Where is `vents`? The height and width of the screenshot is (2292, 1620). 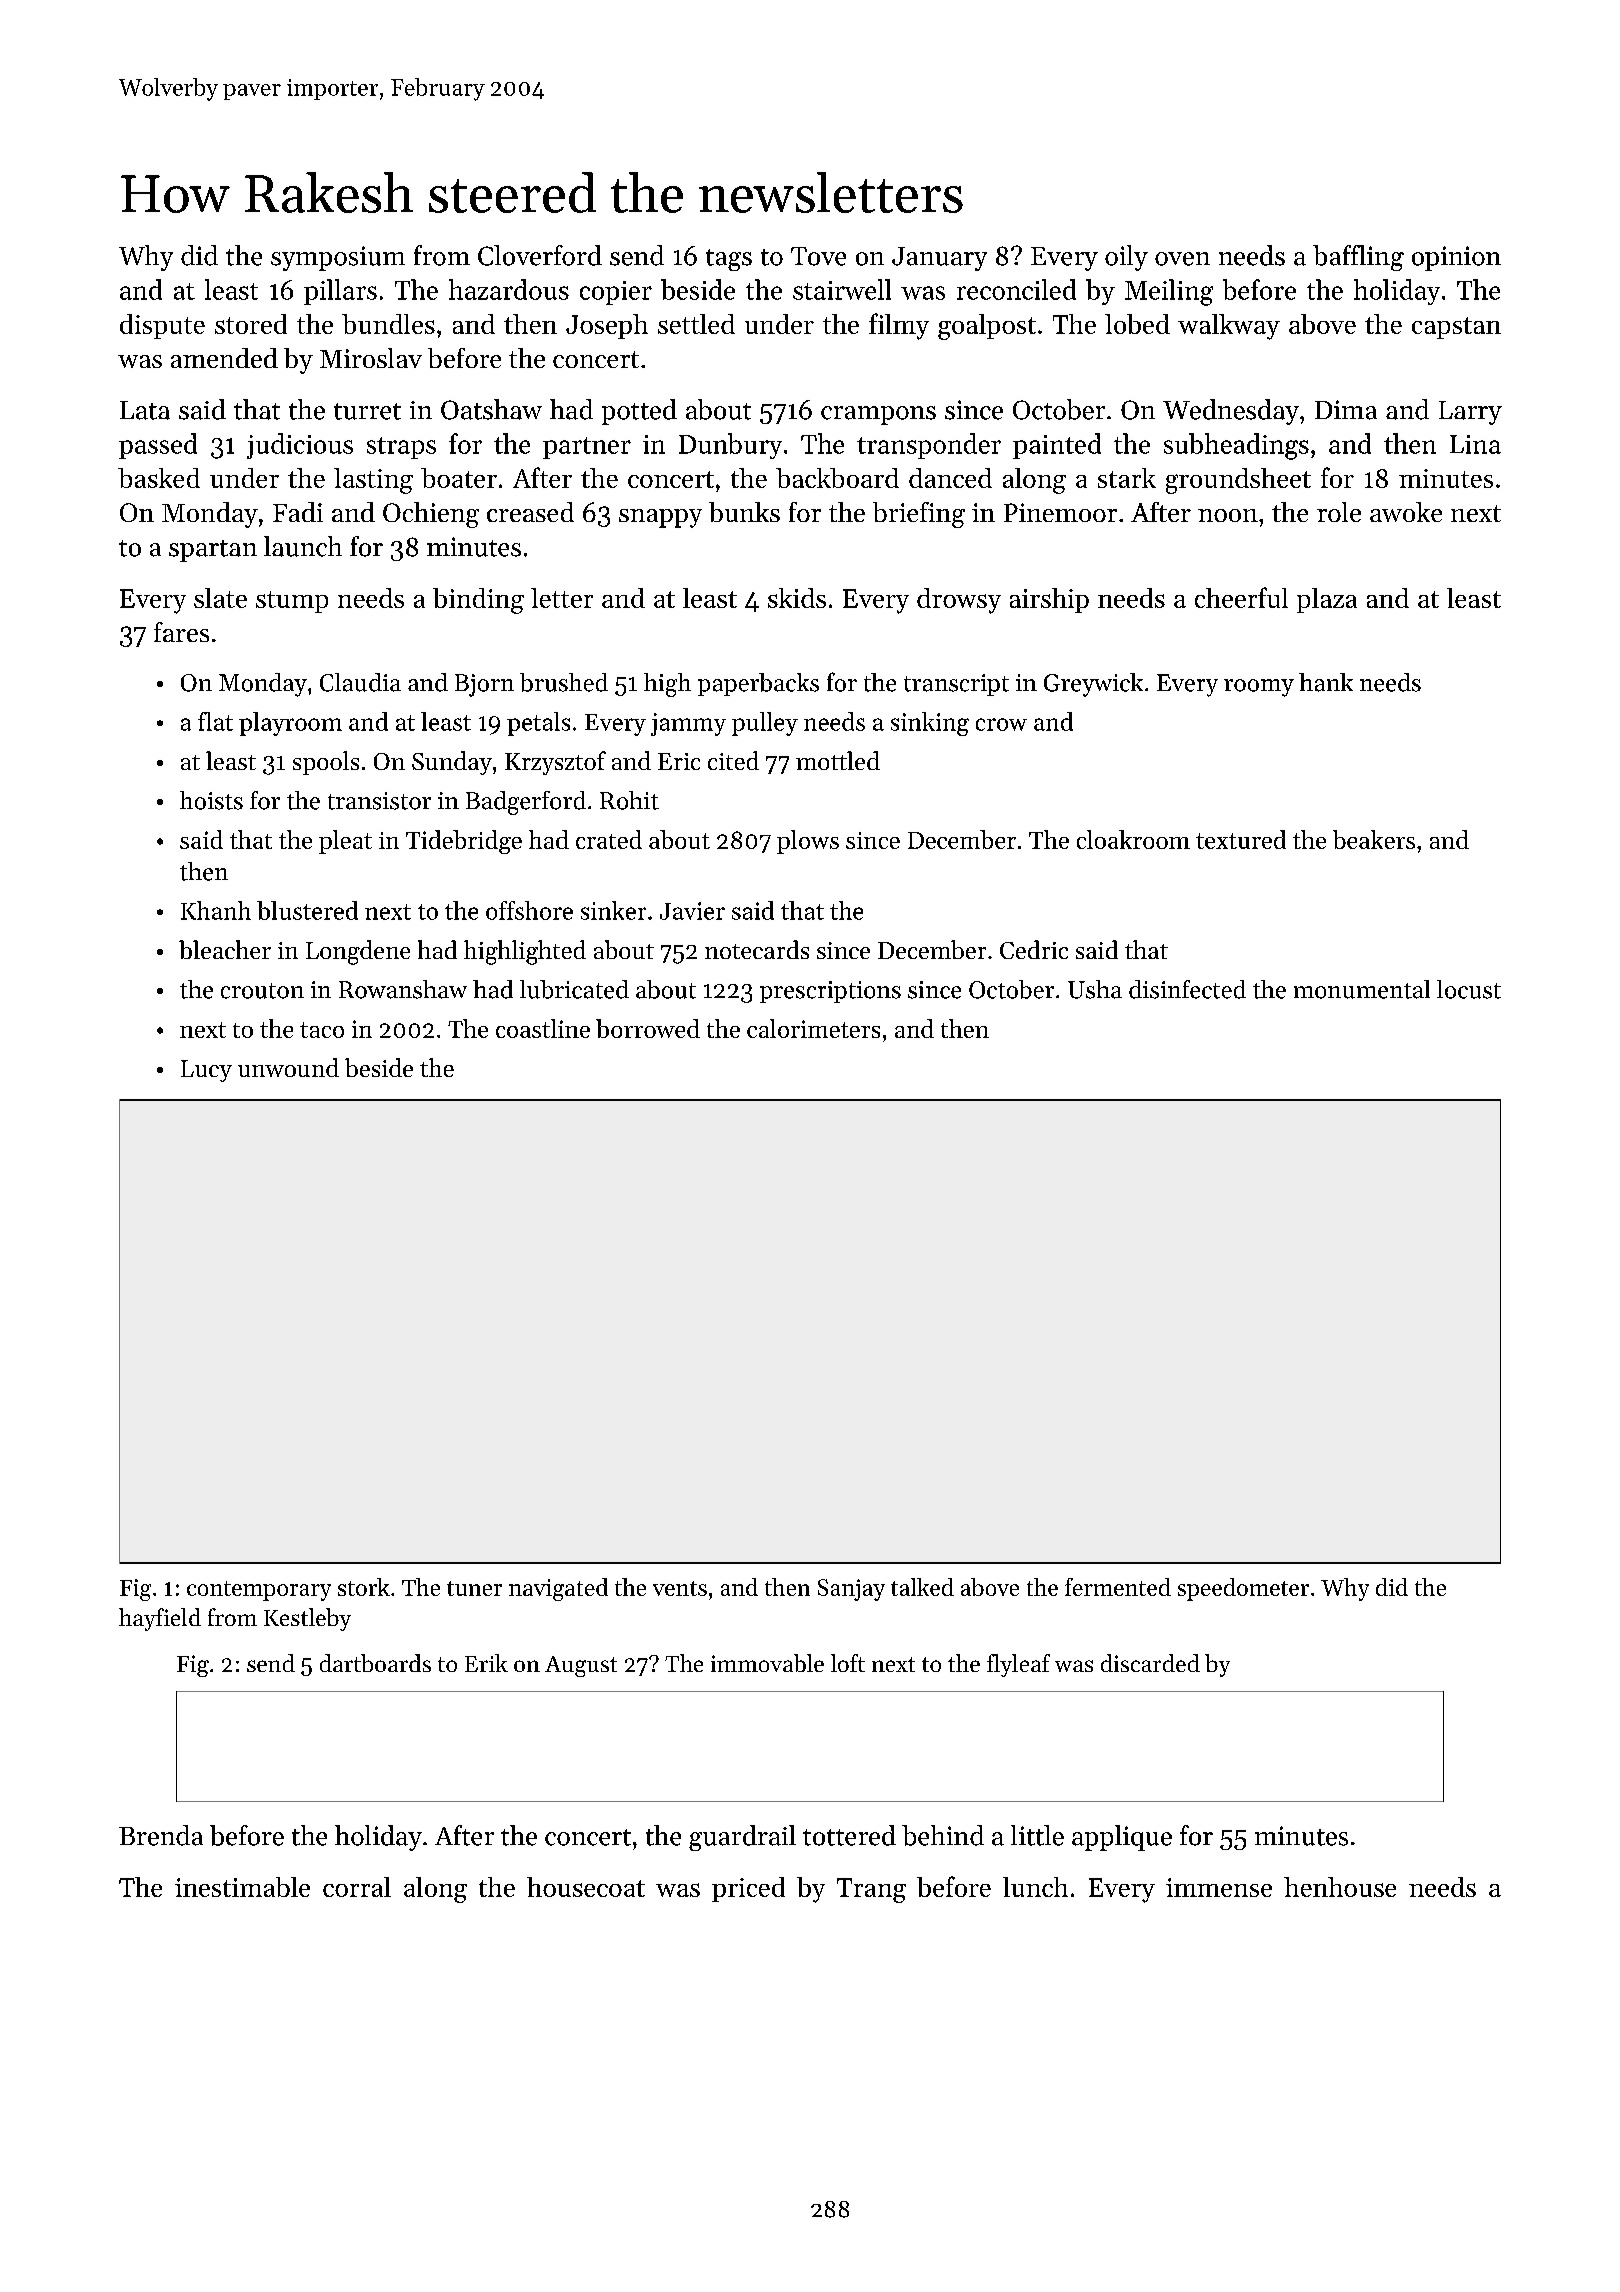
vents is located at coordinates (680, 1588).
